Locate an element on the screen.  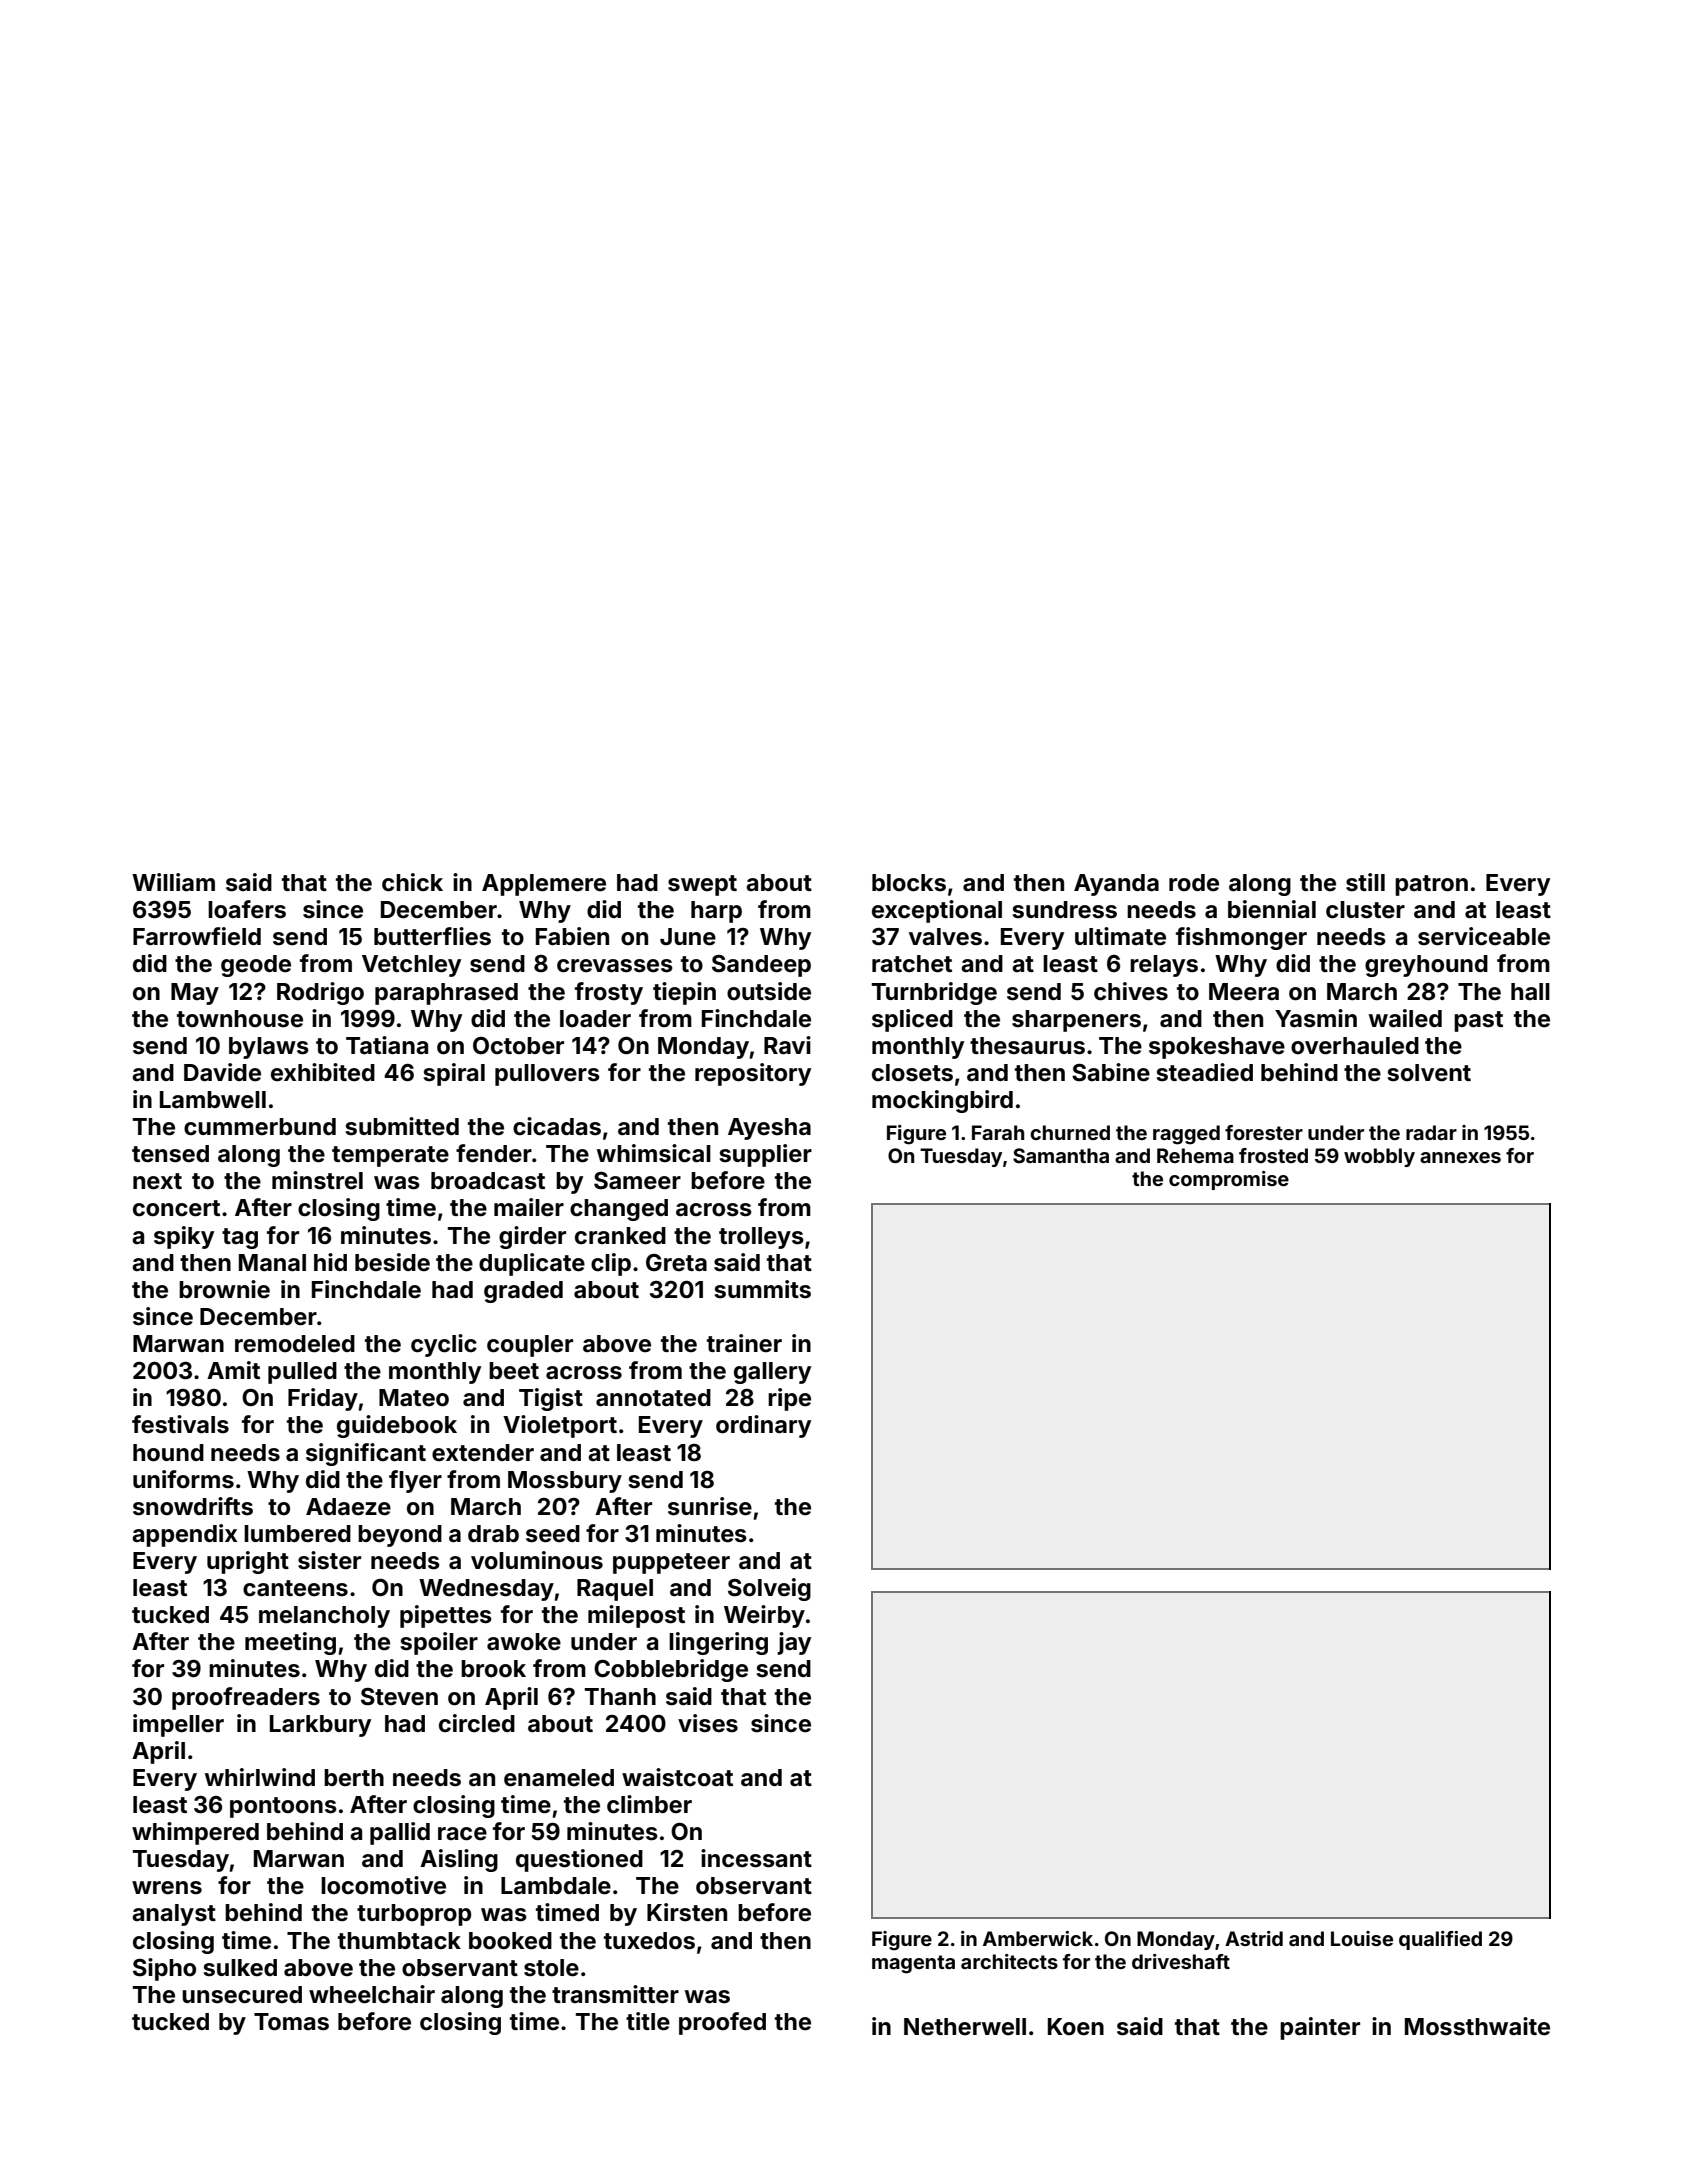
wheelchair is located at coordinates (372, 1994).
